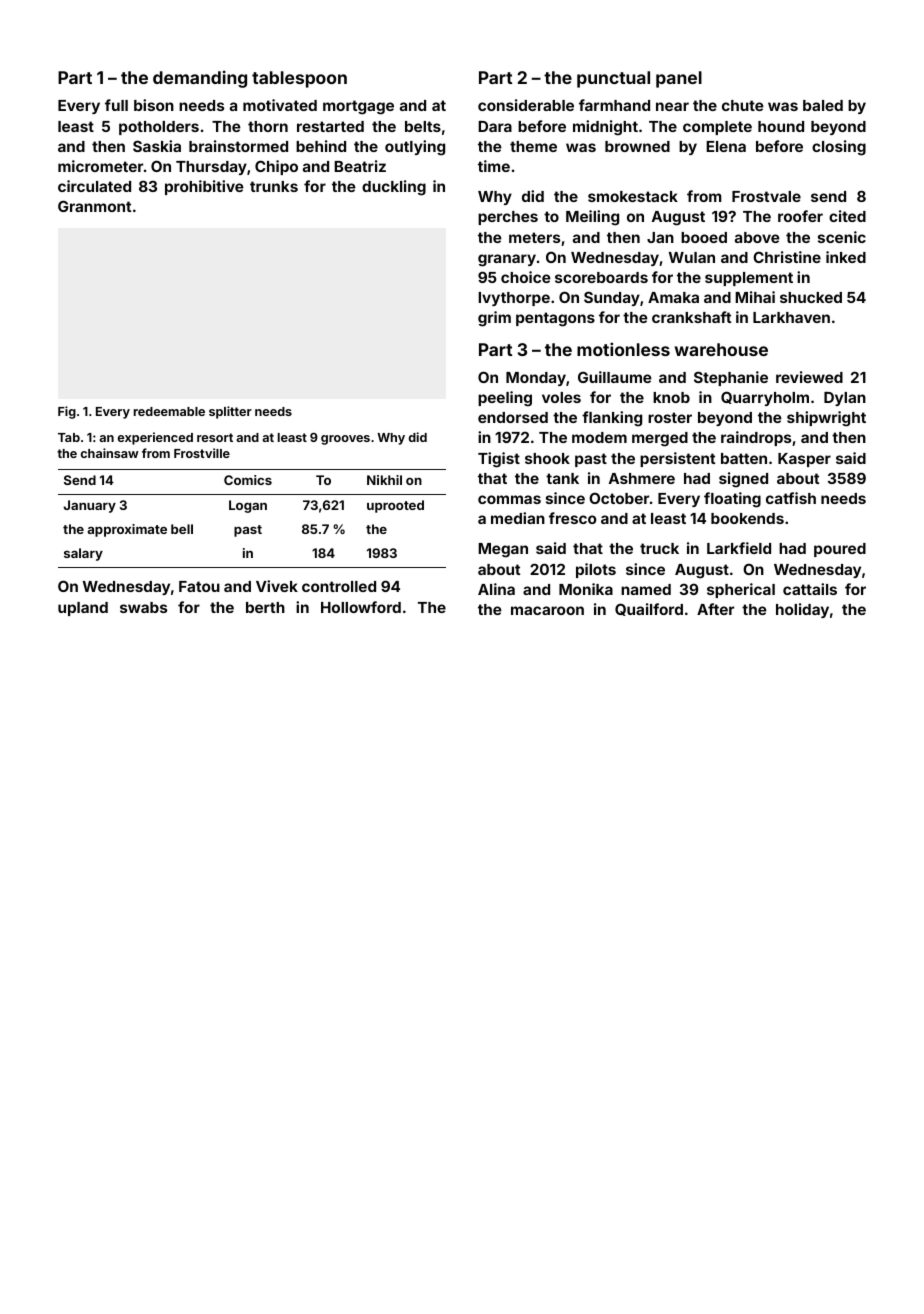 The height and width of the screenshot is (1314, 924). I want to click on resort, so click(215, 437).
